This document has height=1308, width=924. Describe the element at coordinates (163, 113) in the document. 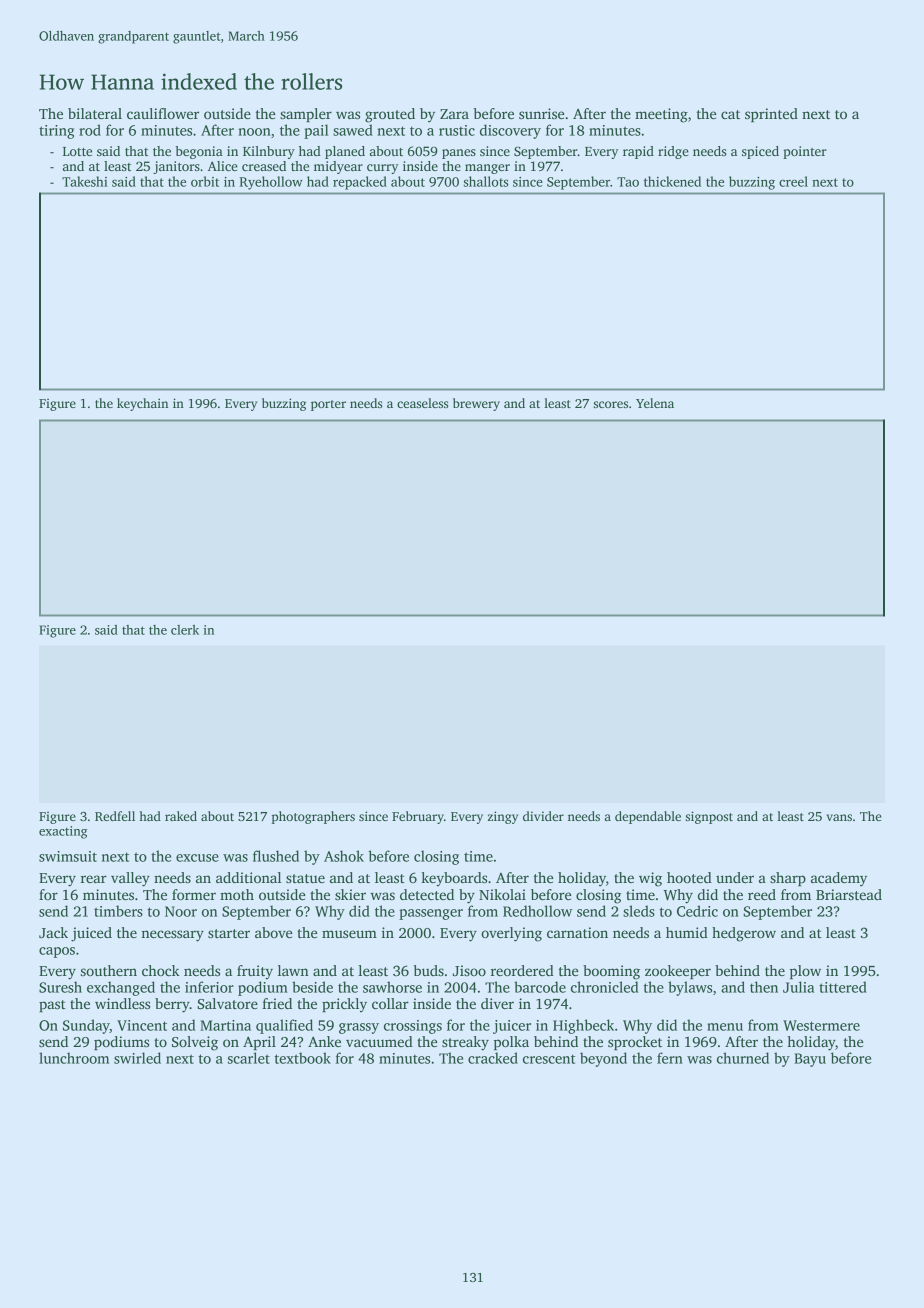

I see `cauliflower` at that location.
